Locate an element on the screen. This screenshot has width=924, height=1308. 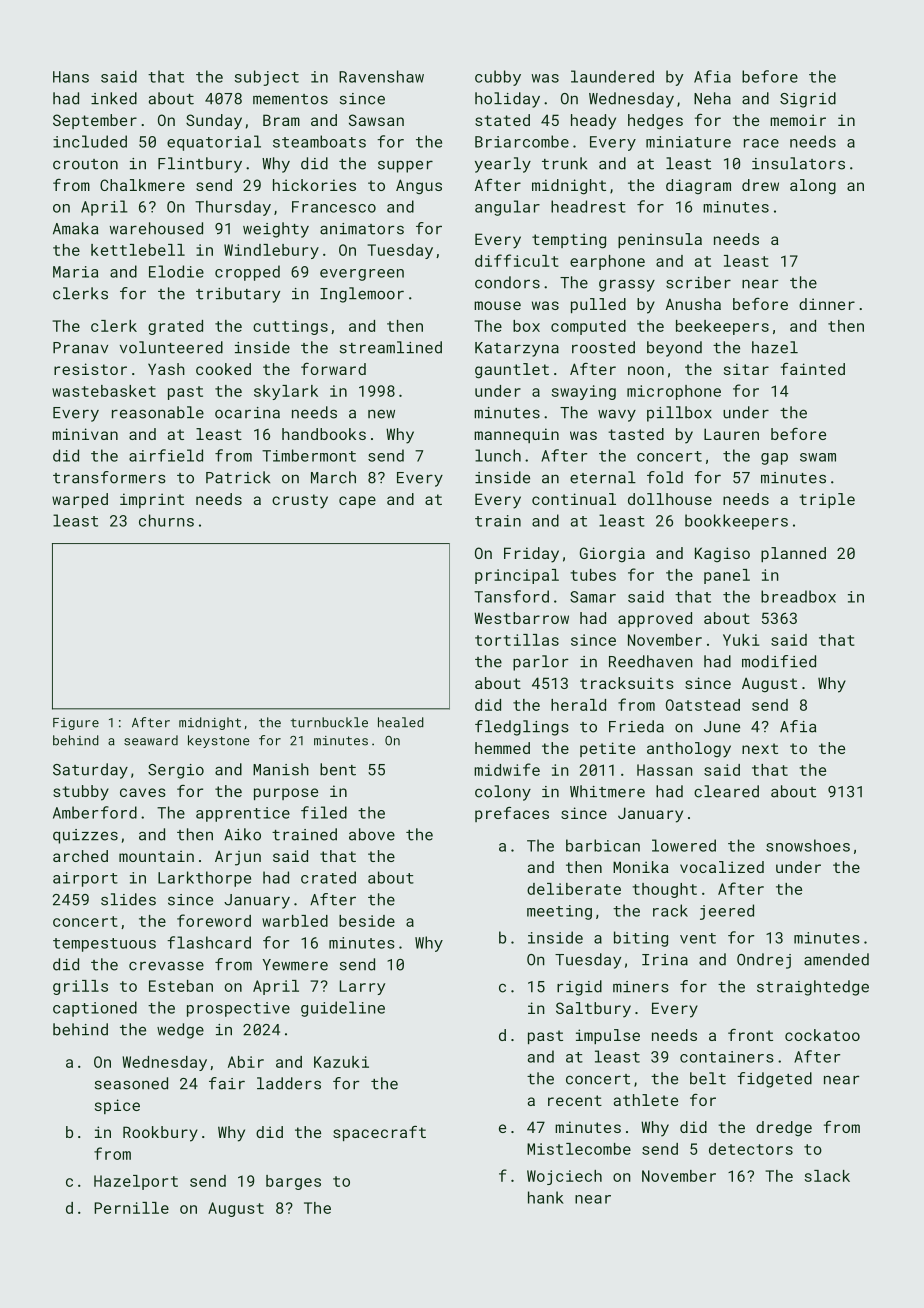
parlor is located at coordinates (540, 663).
